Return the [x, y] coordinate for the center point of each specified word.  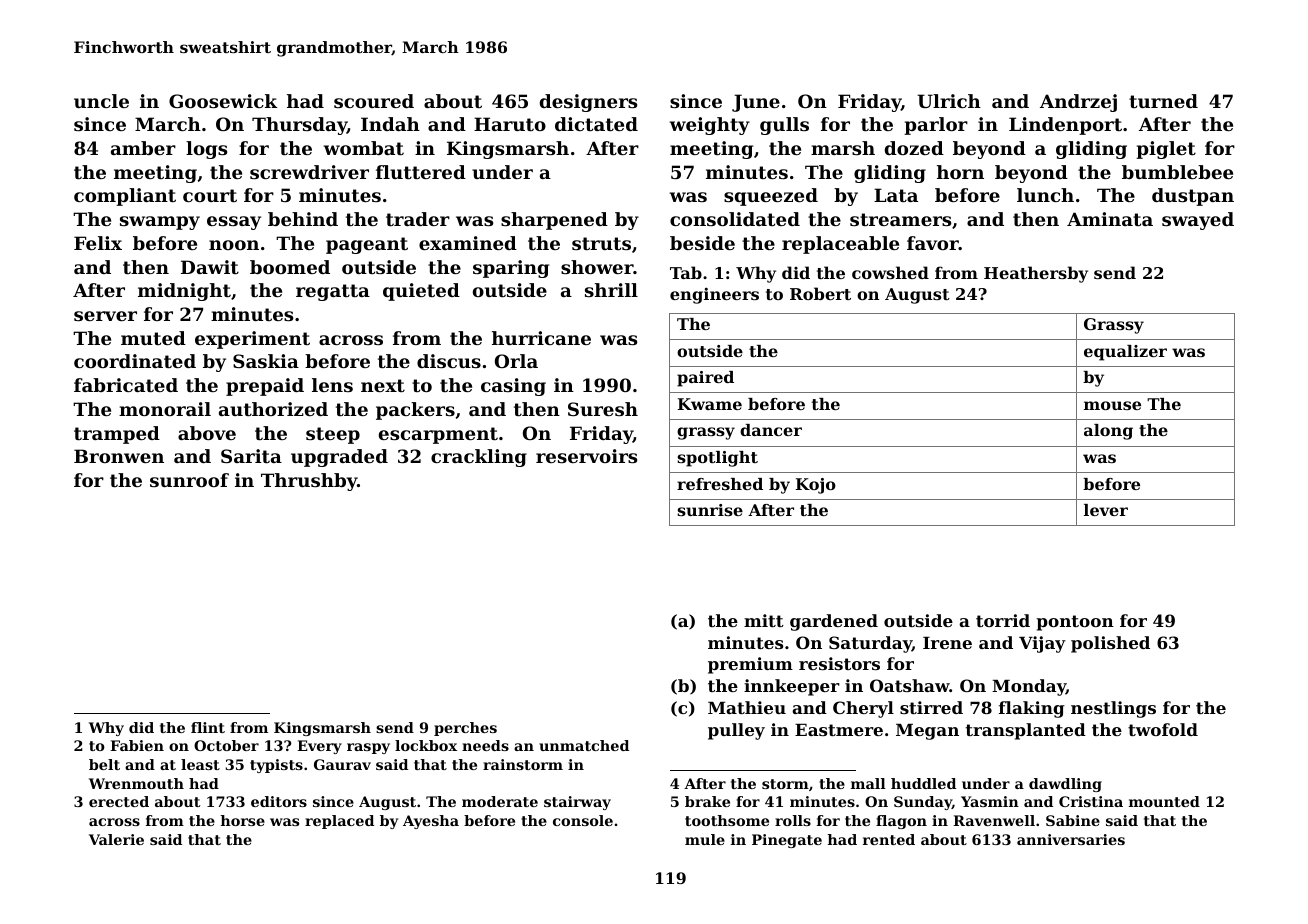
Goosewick [223, 101]
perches [465, 729]
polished [1110, 644]
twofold [1163, 729]
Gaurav [342, 764]
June [756, 103]
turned [1163, 101]
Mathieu [747, 707]
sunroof [189, 480]
